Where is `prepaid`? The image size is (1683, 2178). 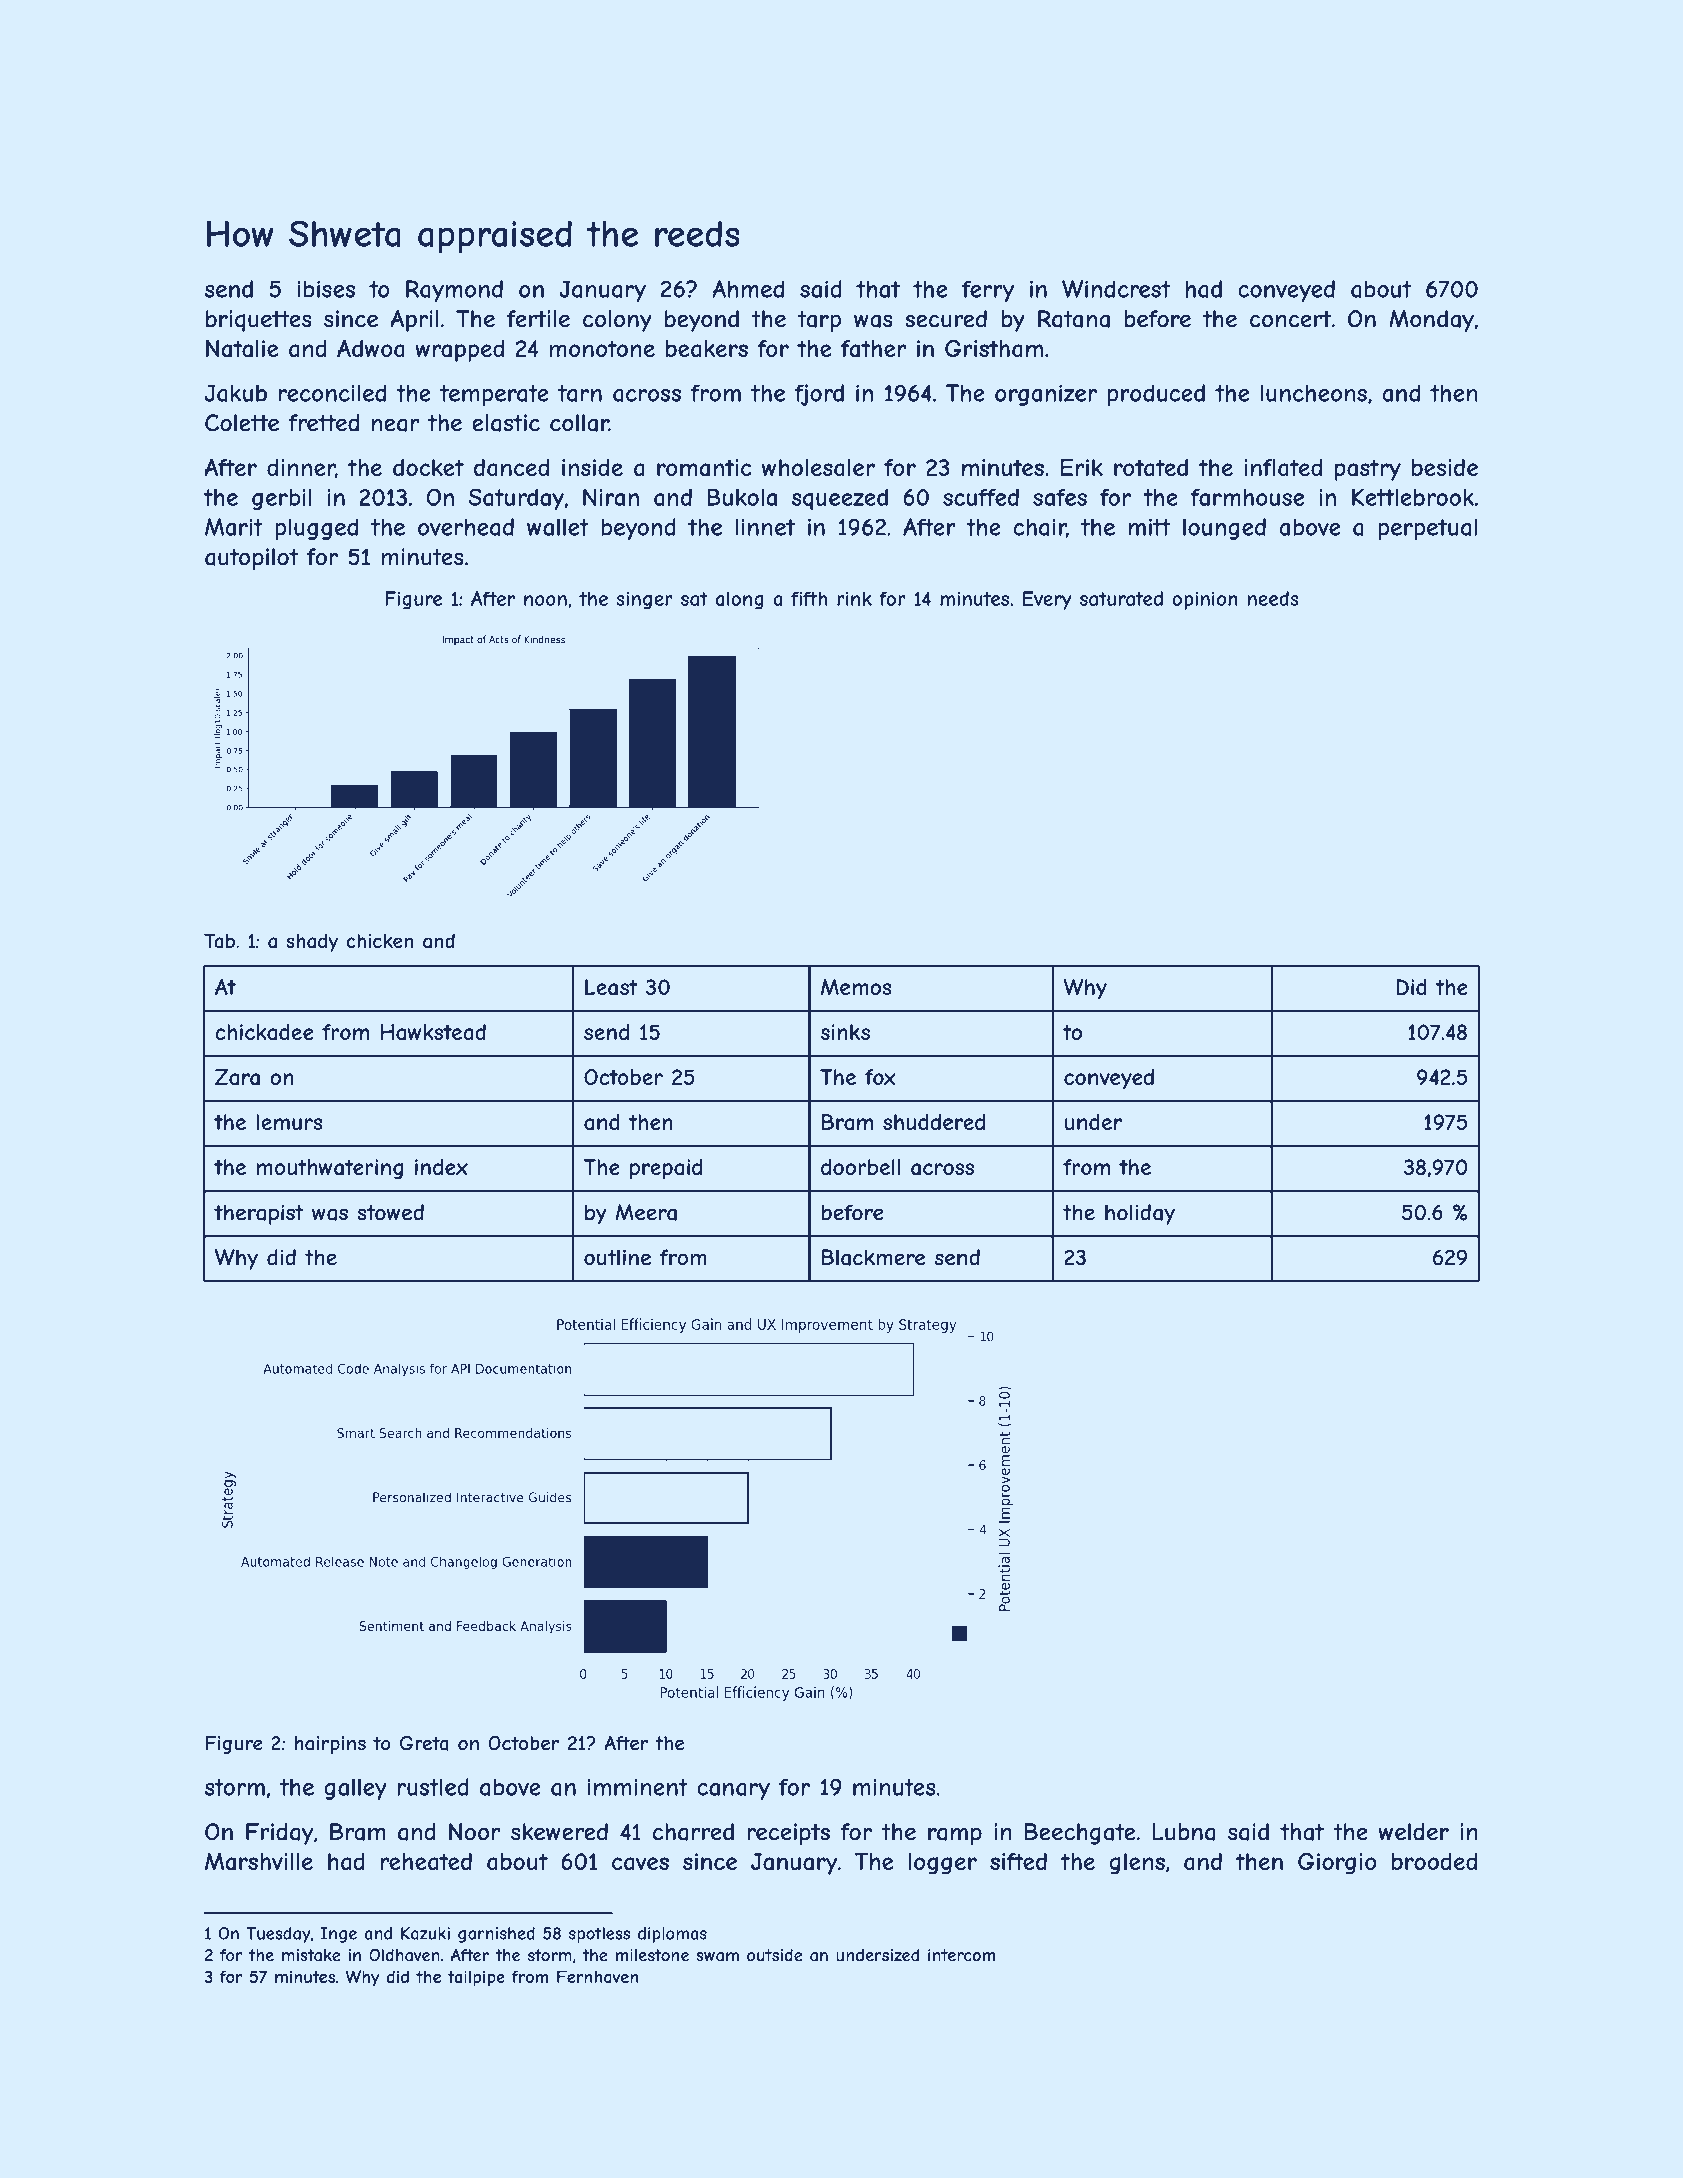 prepaid is located at coordinates (666, 1169).
